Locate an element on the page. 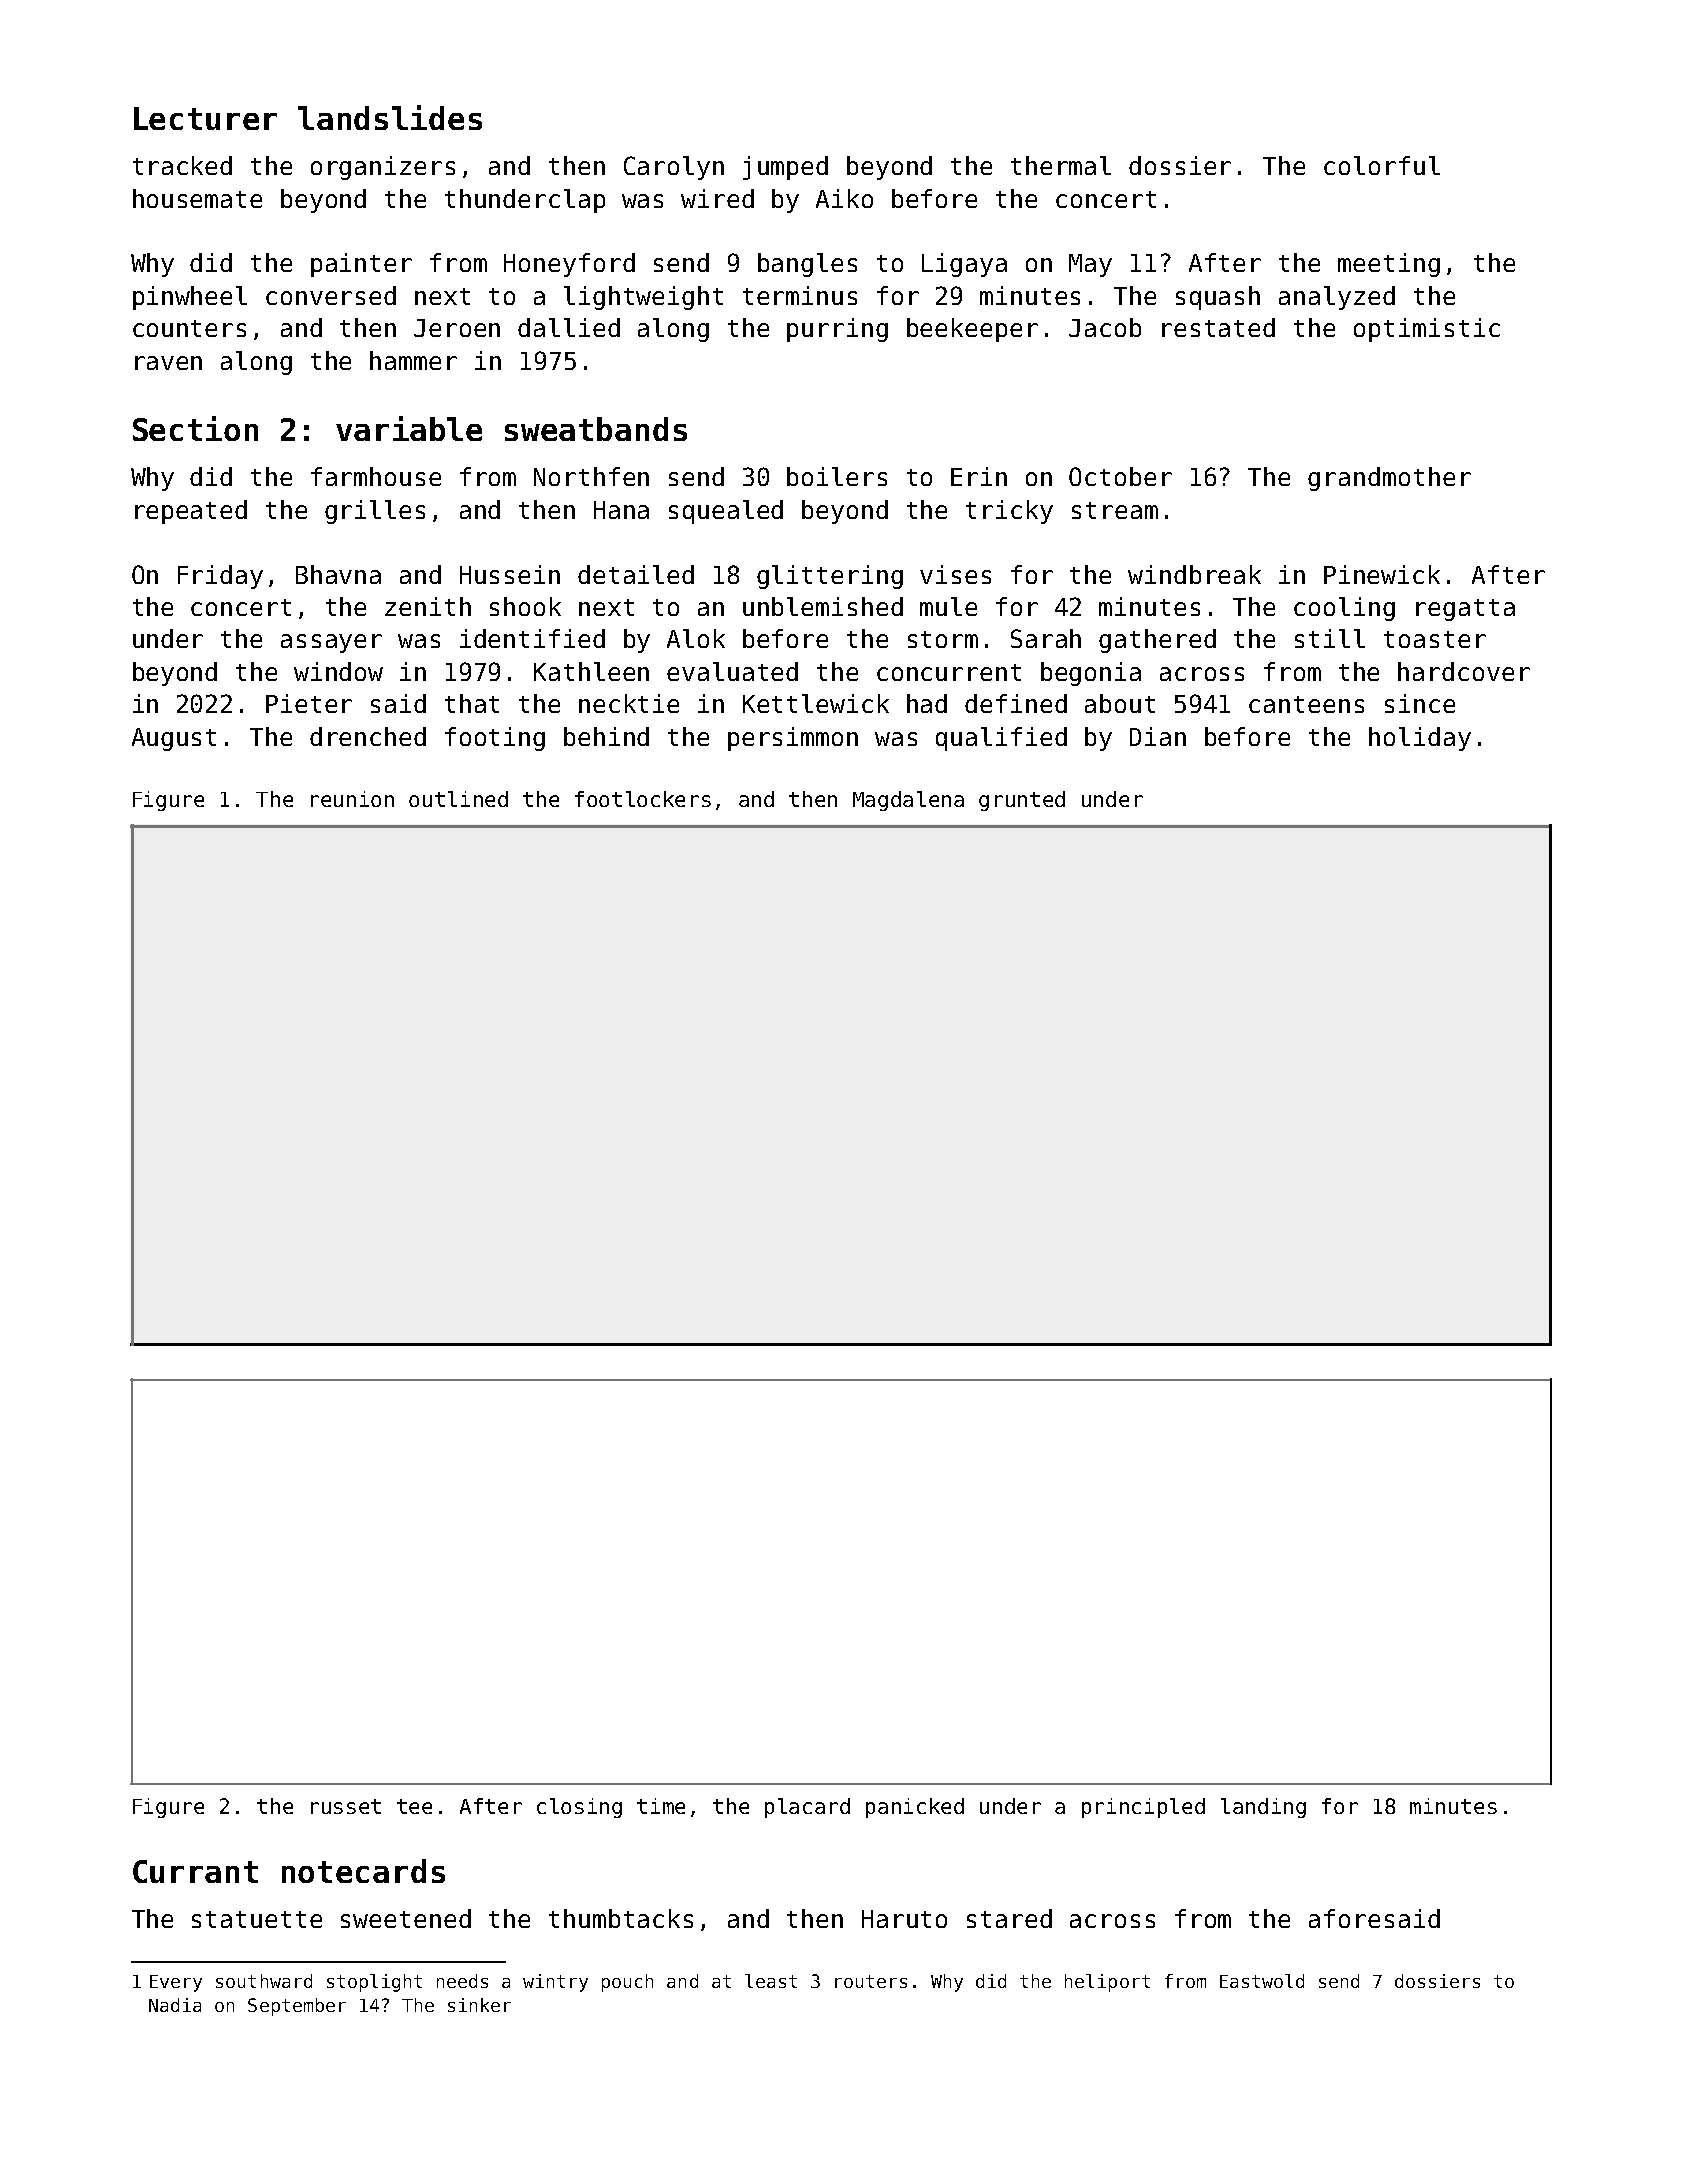 This page has height=2178, width=1683. landing is located at coordinates (1263, 1808).
